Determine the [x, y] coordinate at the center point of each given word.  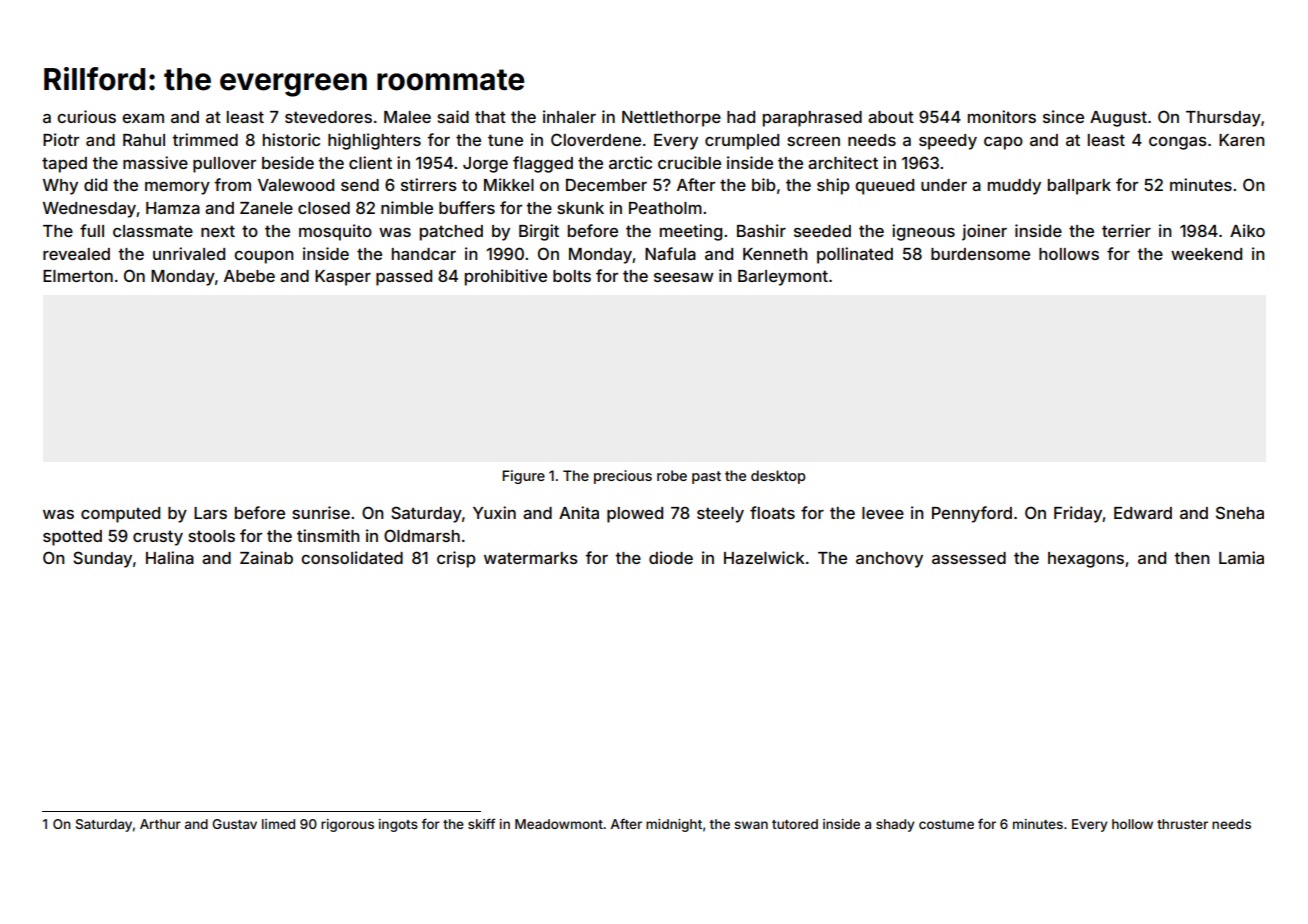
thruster [1182, 824]
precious [623, 477]
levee [883, 513]
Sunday [102, 559]
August [1118, 119]
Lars [210, 513]
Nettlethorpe [671, 119]
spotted [72, 538]
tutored [795, 824]
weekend [1206, 254]
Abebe [249, 276]
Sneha [1240, 512]
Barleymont [783, 278]
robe [672, 475]
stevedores [328, 117]
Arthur [160, 824]
